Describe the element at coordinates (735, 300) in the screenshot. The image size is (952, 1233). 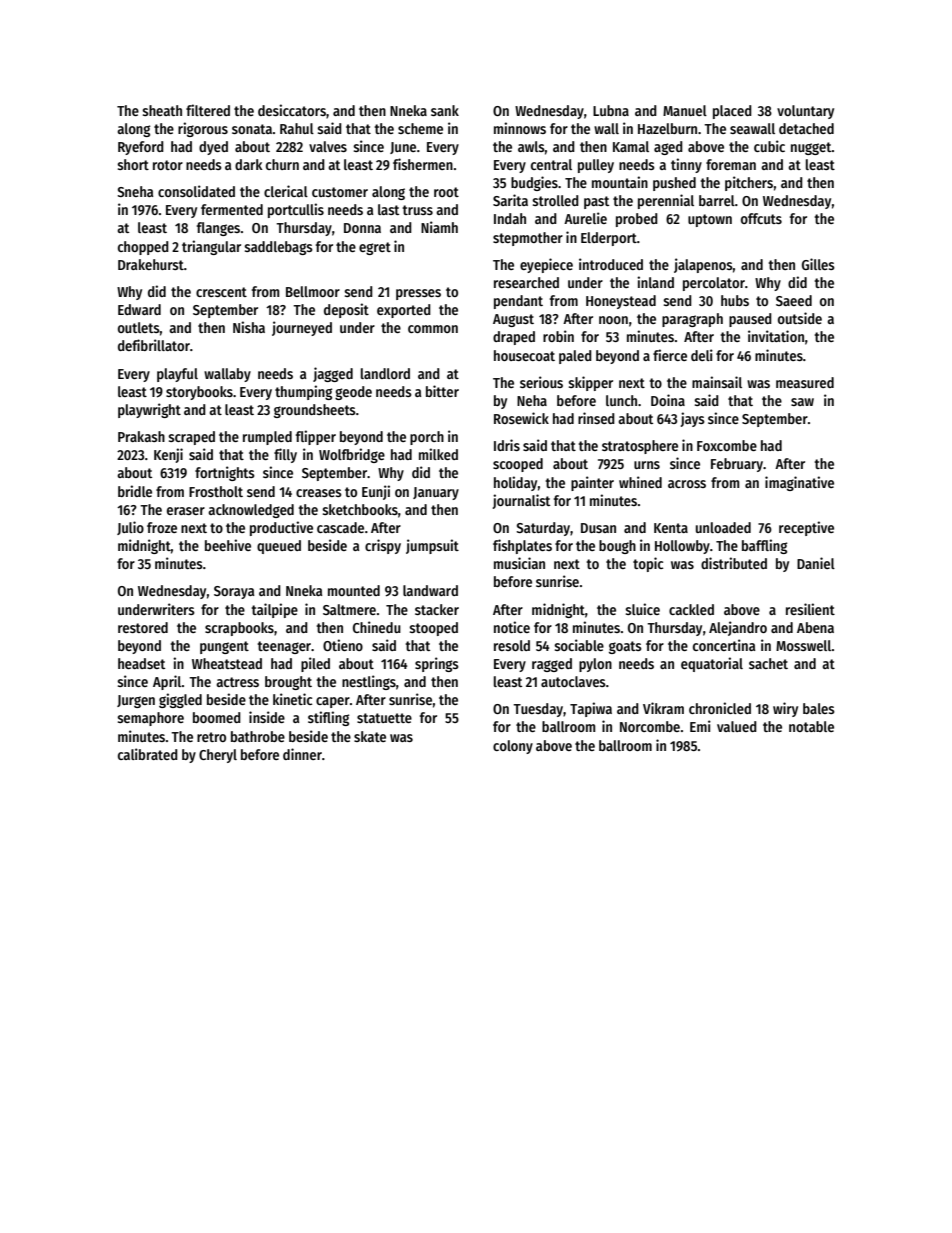
I see `hubs` at that location.
